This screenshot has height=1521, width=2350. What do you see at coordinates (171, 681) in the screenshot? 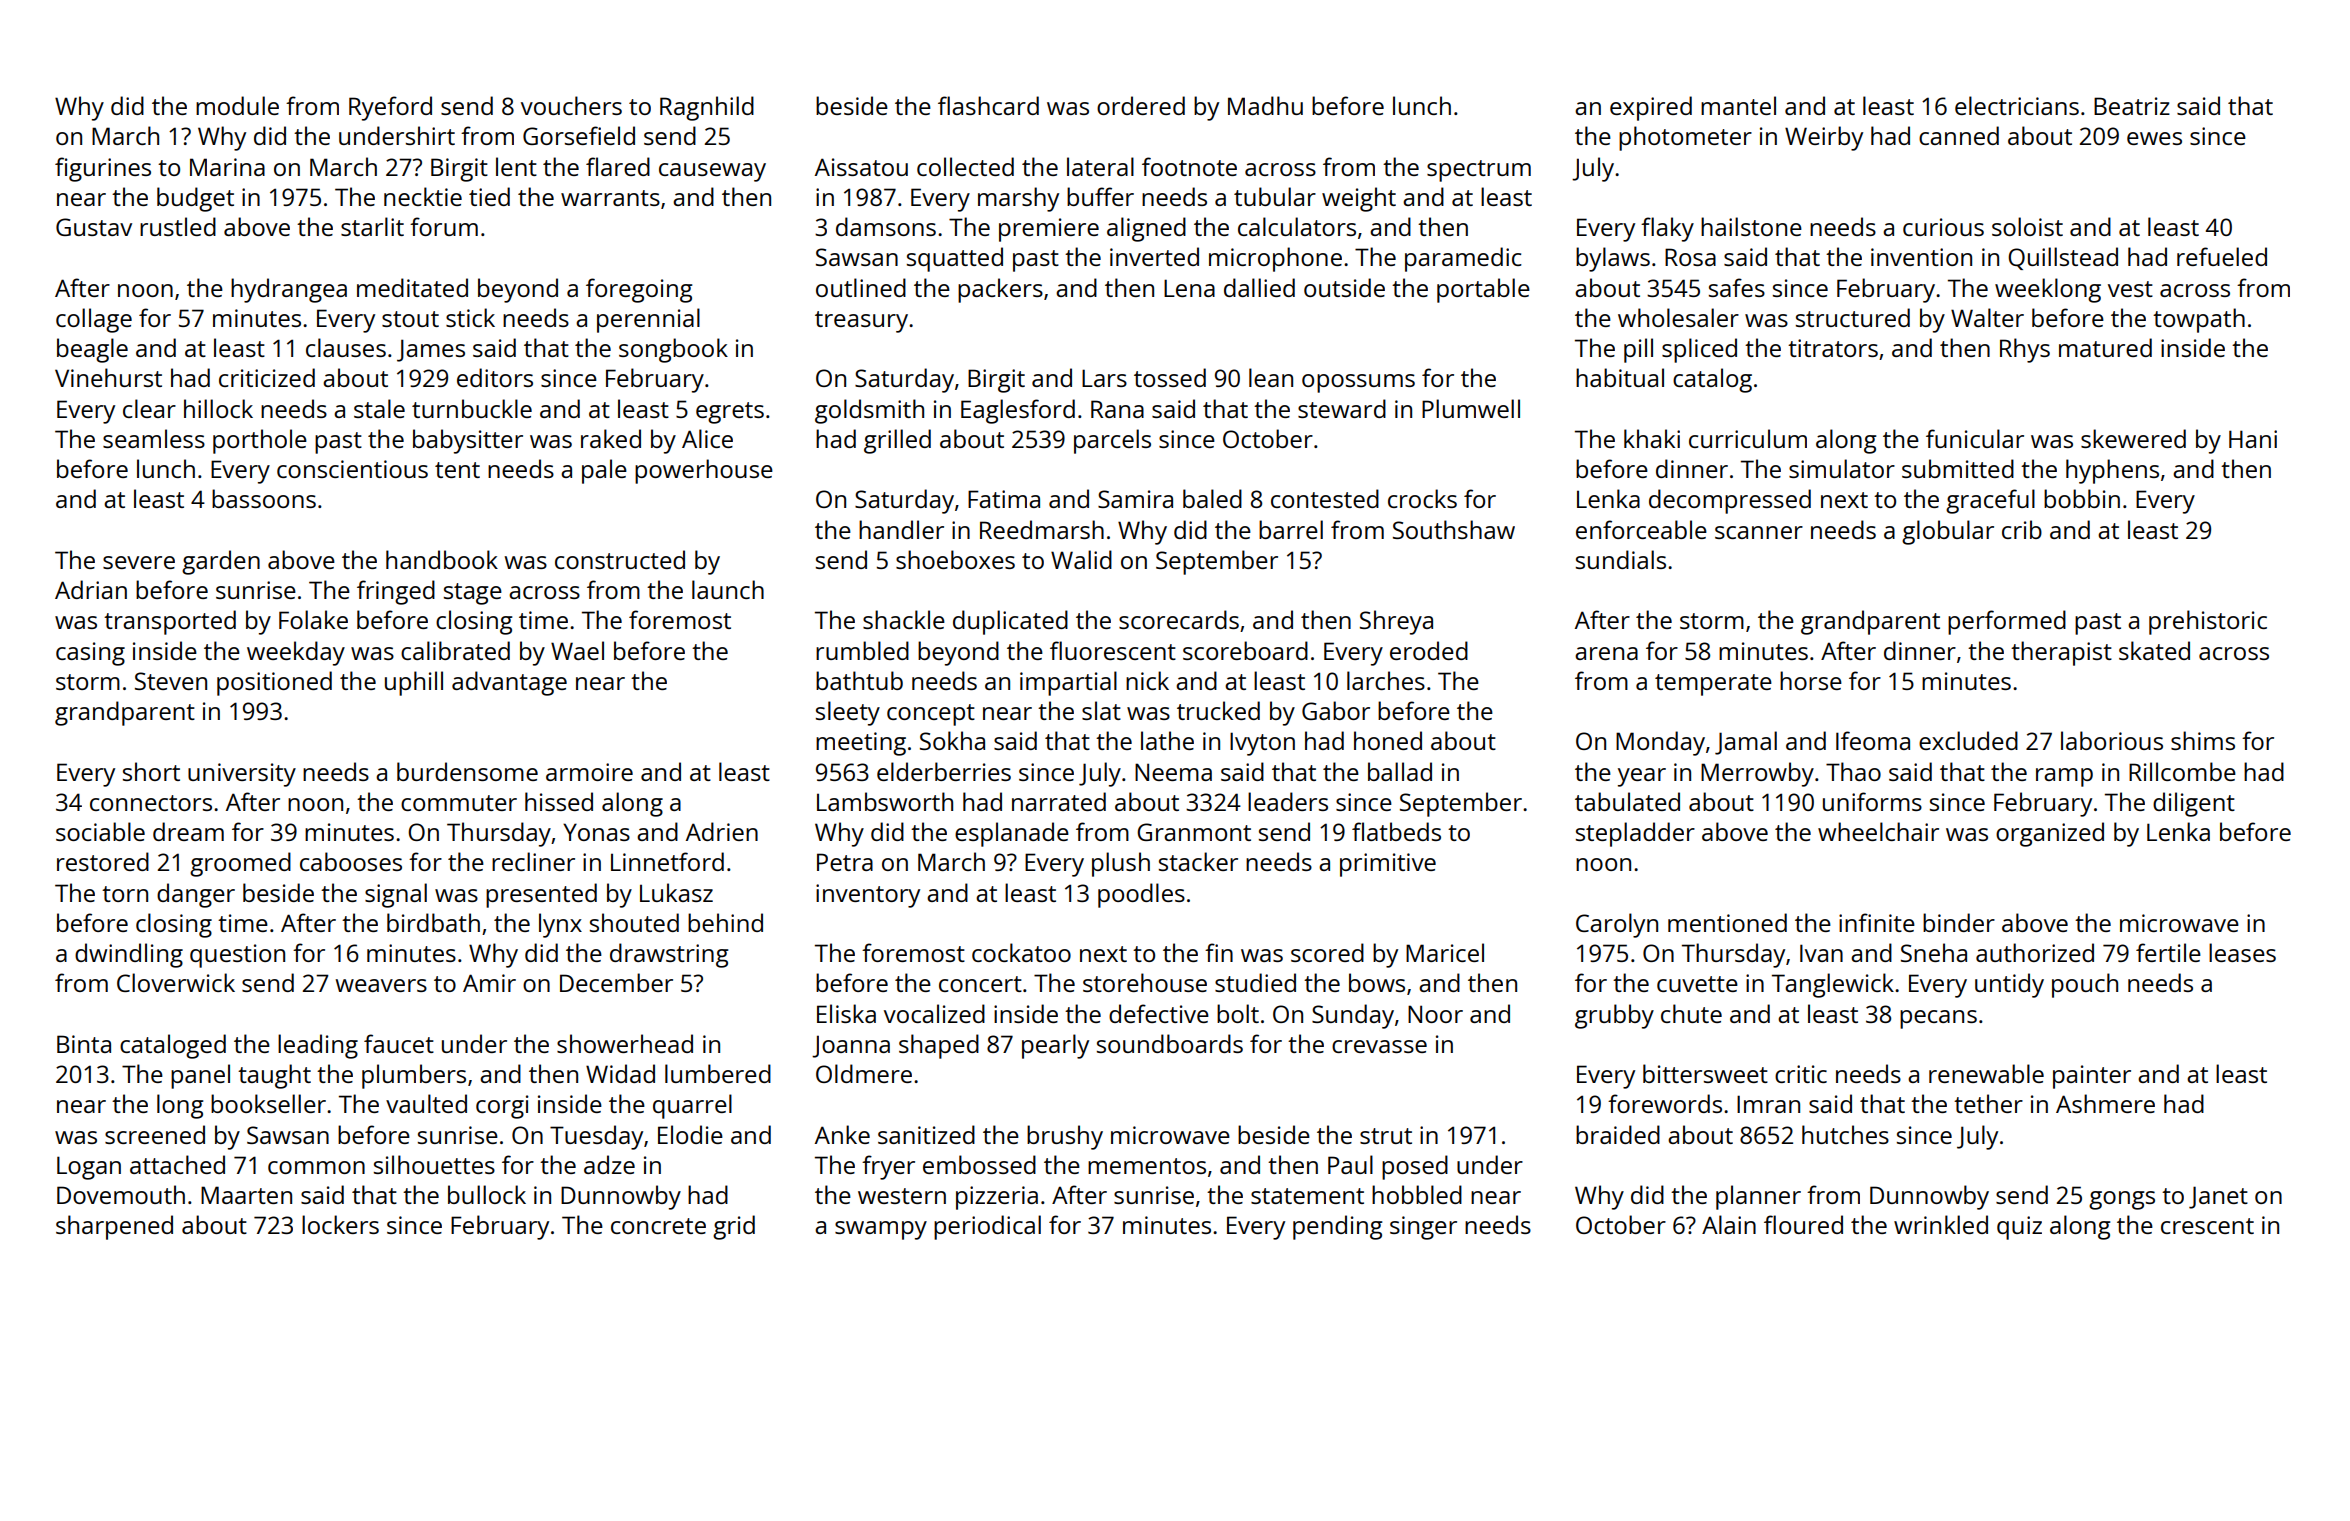
I see `Steven` at bounding box center [171, 681].
